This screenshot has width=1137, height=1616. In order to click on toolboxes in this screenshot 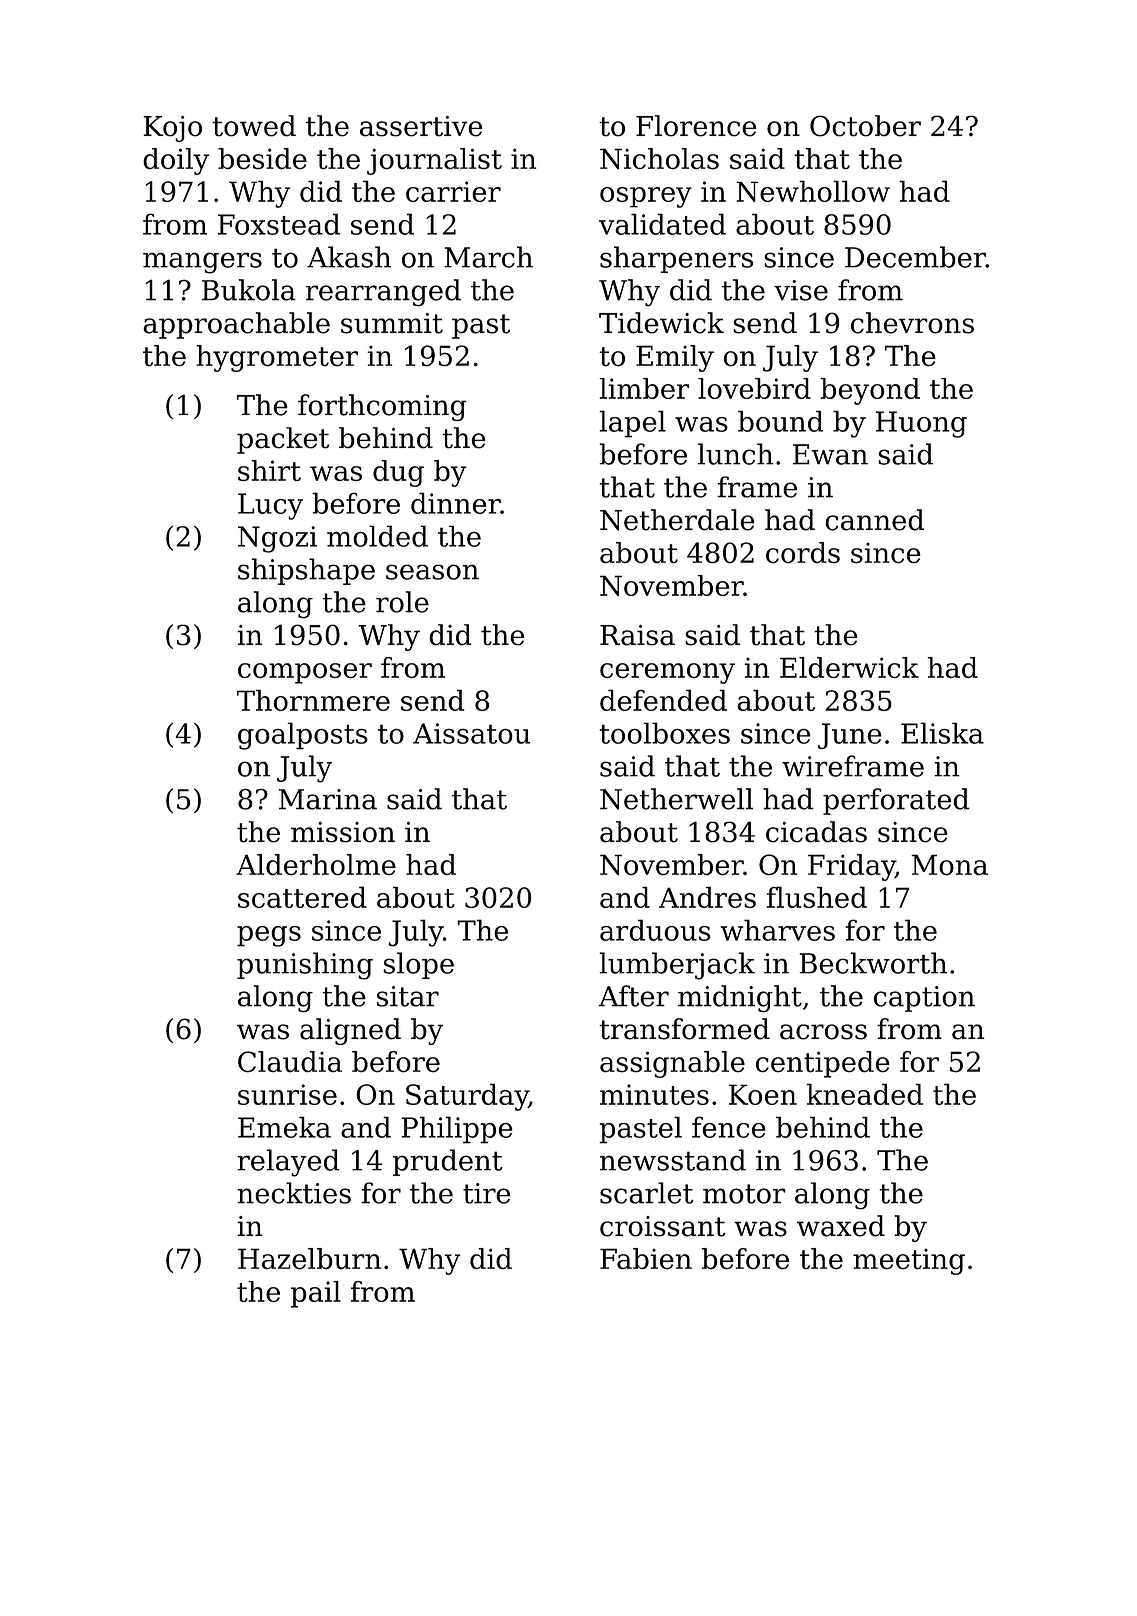, I will do `click(665, 733)`.
